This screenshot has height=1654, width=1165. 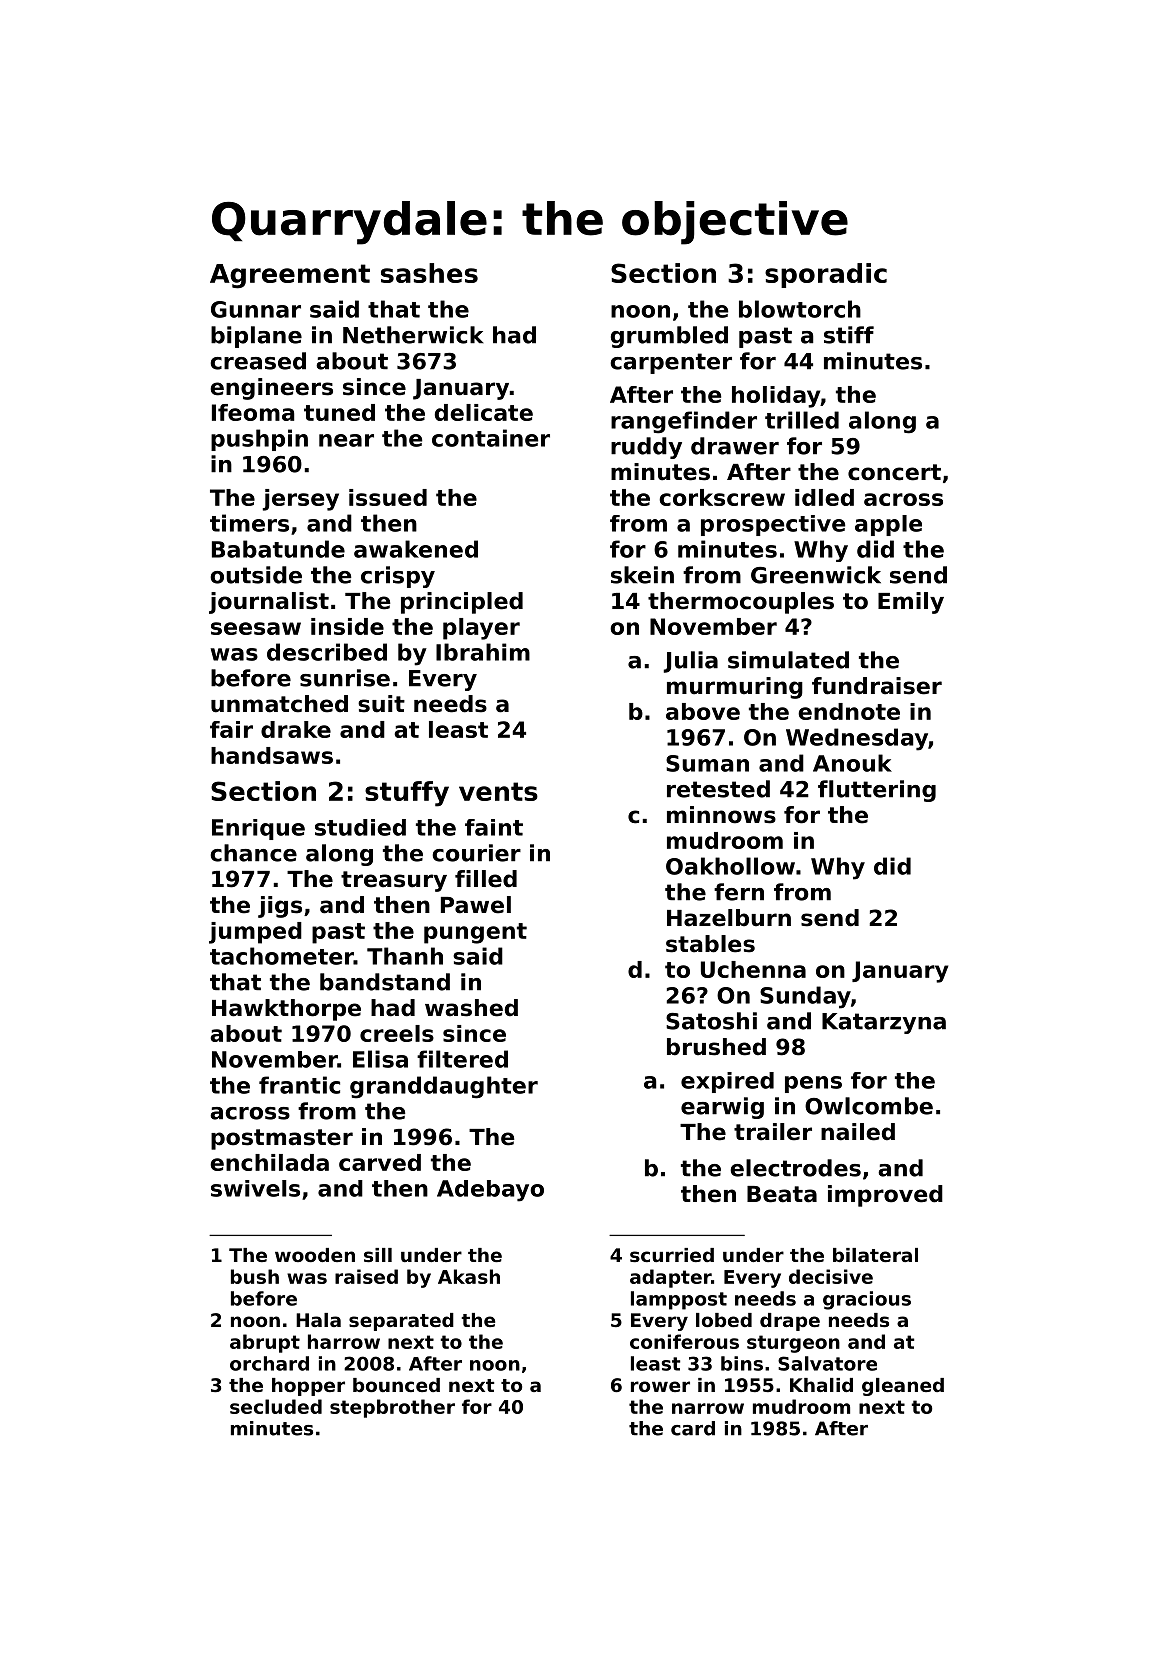 What do you see at coordinates (877, 791) in the screenshot?
I see `fluttering` at bounding box center [877, 791].
